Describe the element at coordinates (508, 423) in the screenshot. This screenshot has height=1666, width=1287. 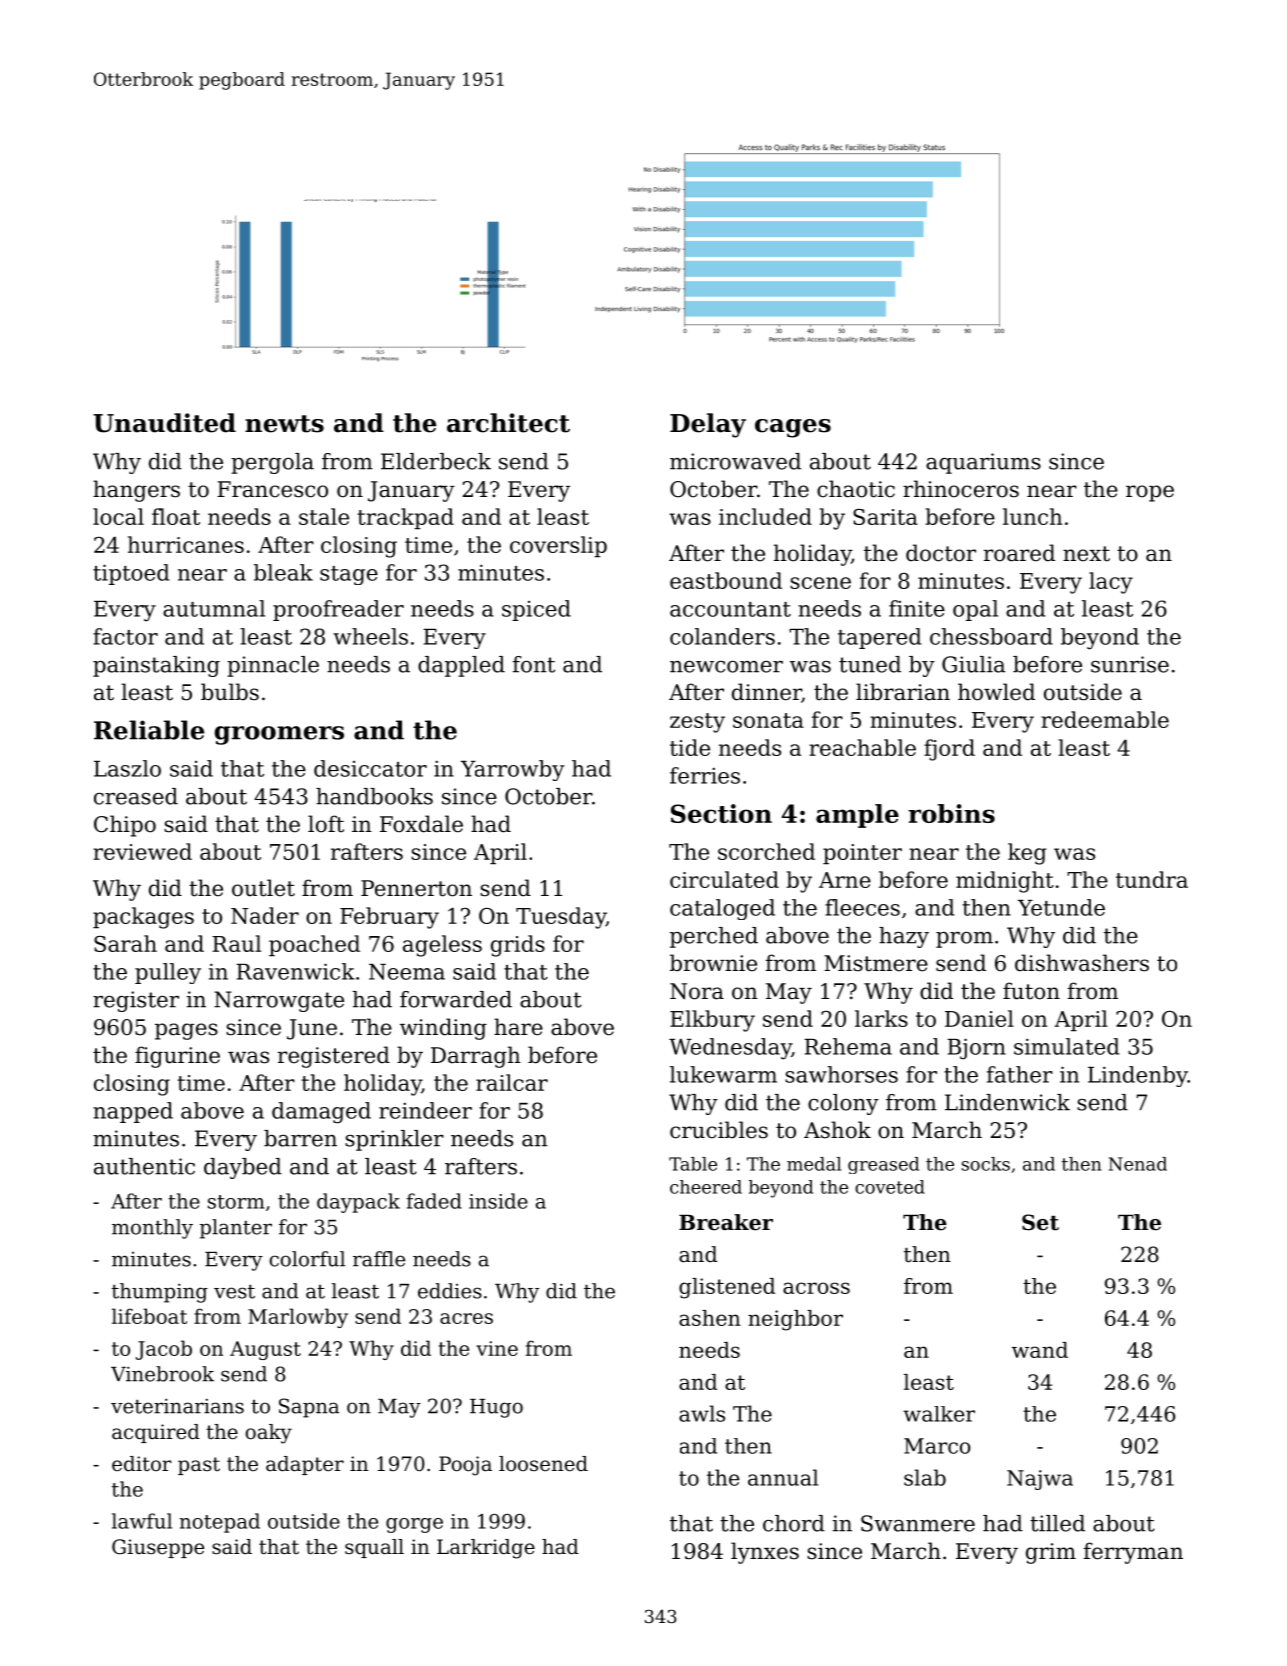
I see `architect` at that location.
